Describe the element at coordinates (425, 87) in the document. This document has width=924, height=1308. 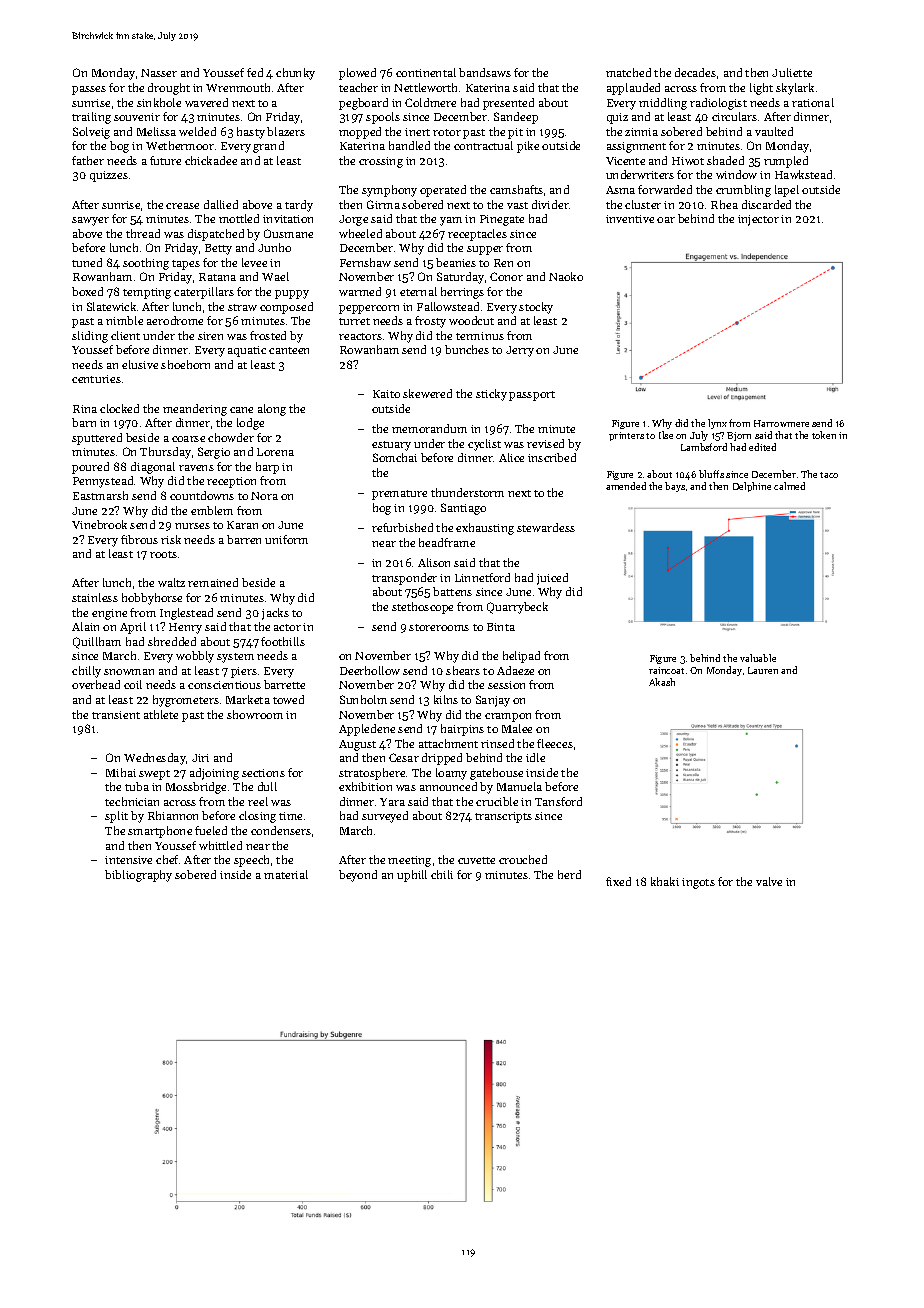
I see `Nettleworth` at that location.
